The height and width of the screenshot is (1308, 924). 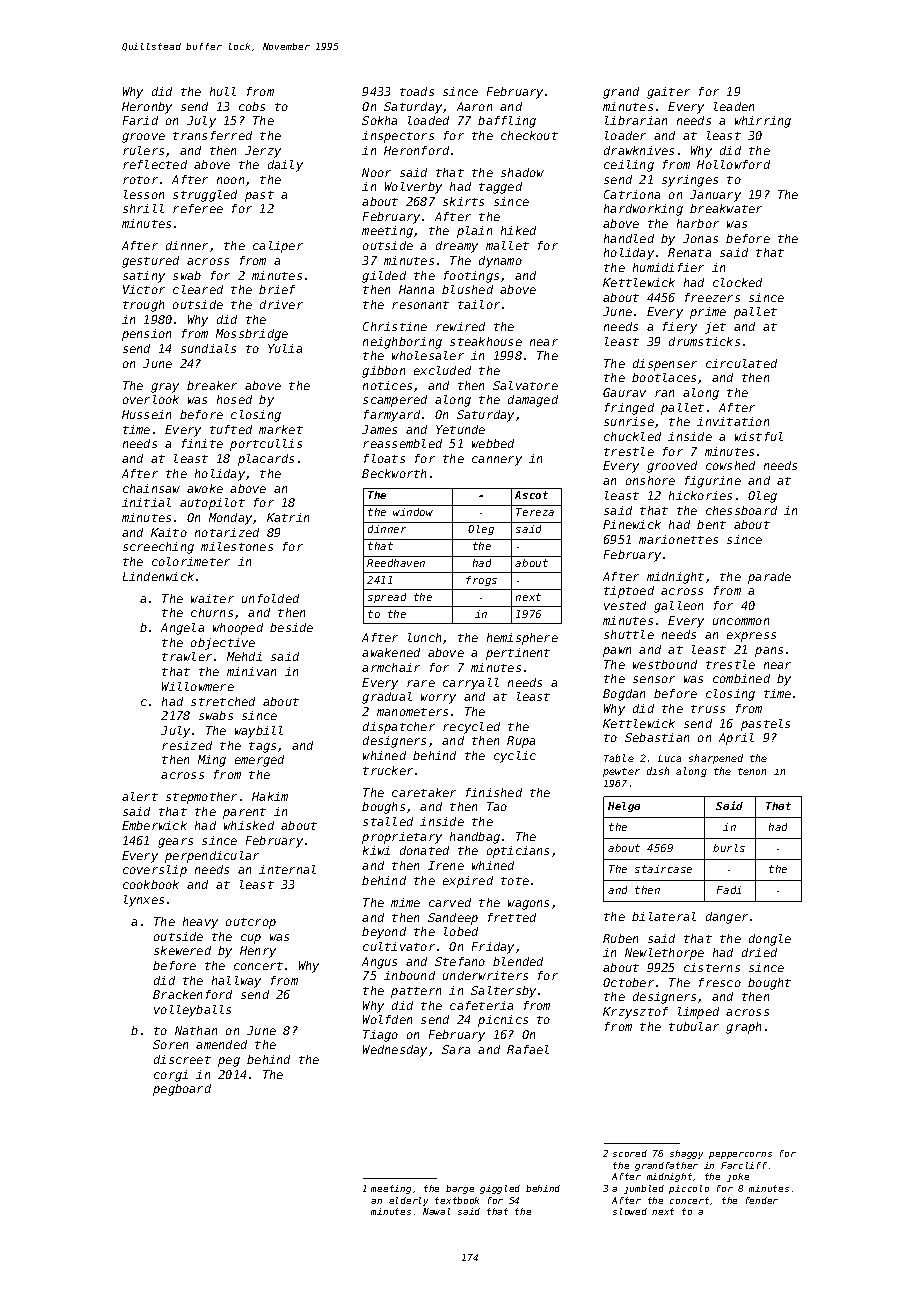 I want to click on pegboard, so click(x=182, y=1090).
